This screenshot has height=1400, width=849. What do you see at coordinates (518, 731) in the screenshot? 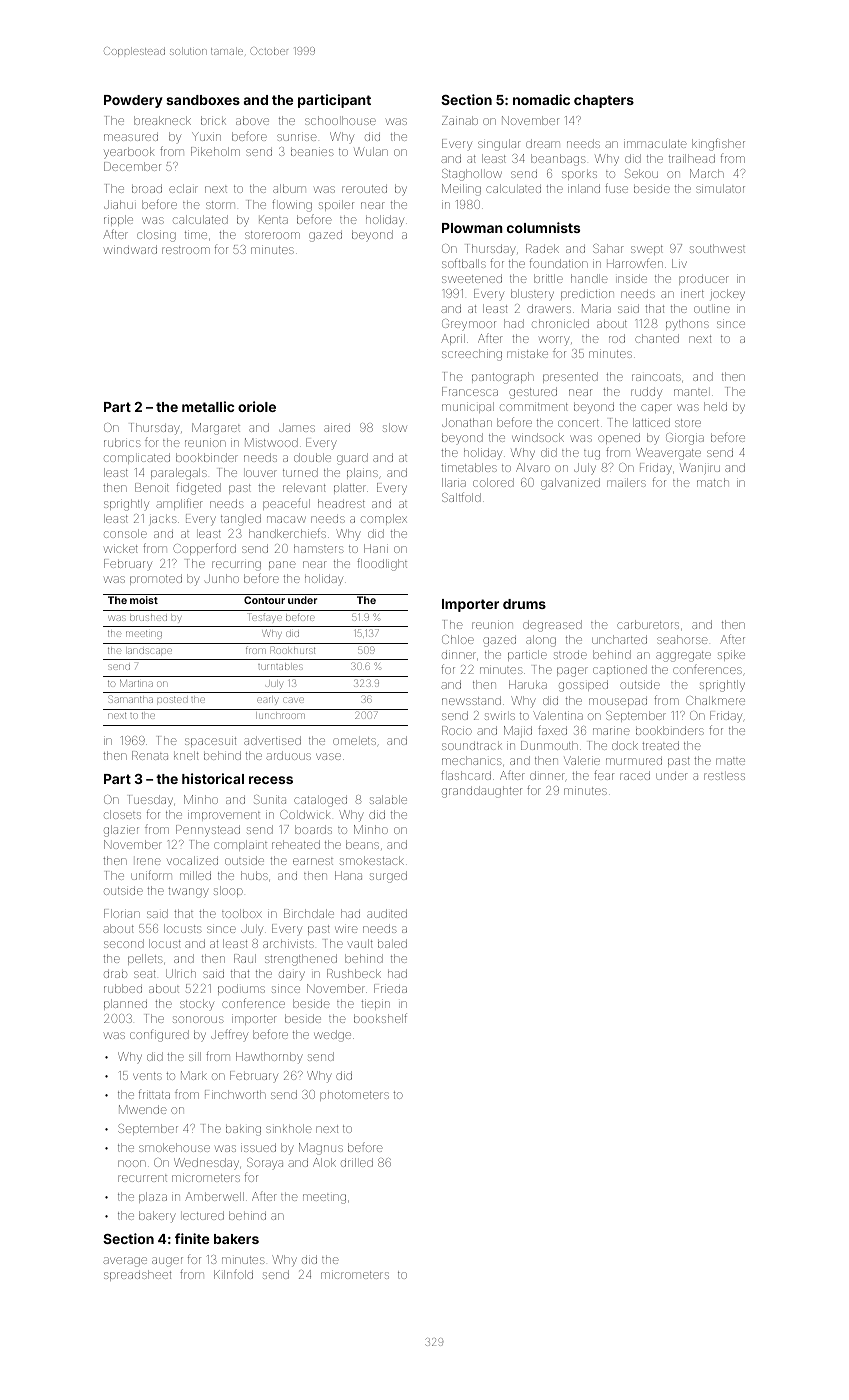
I see `Majid` at bounding box center [518, 731].
